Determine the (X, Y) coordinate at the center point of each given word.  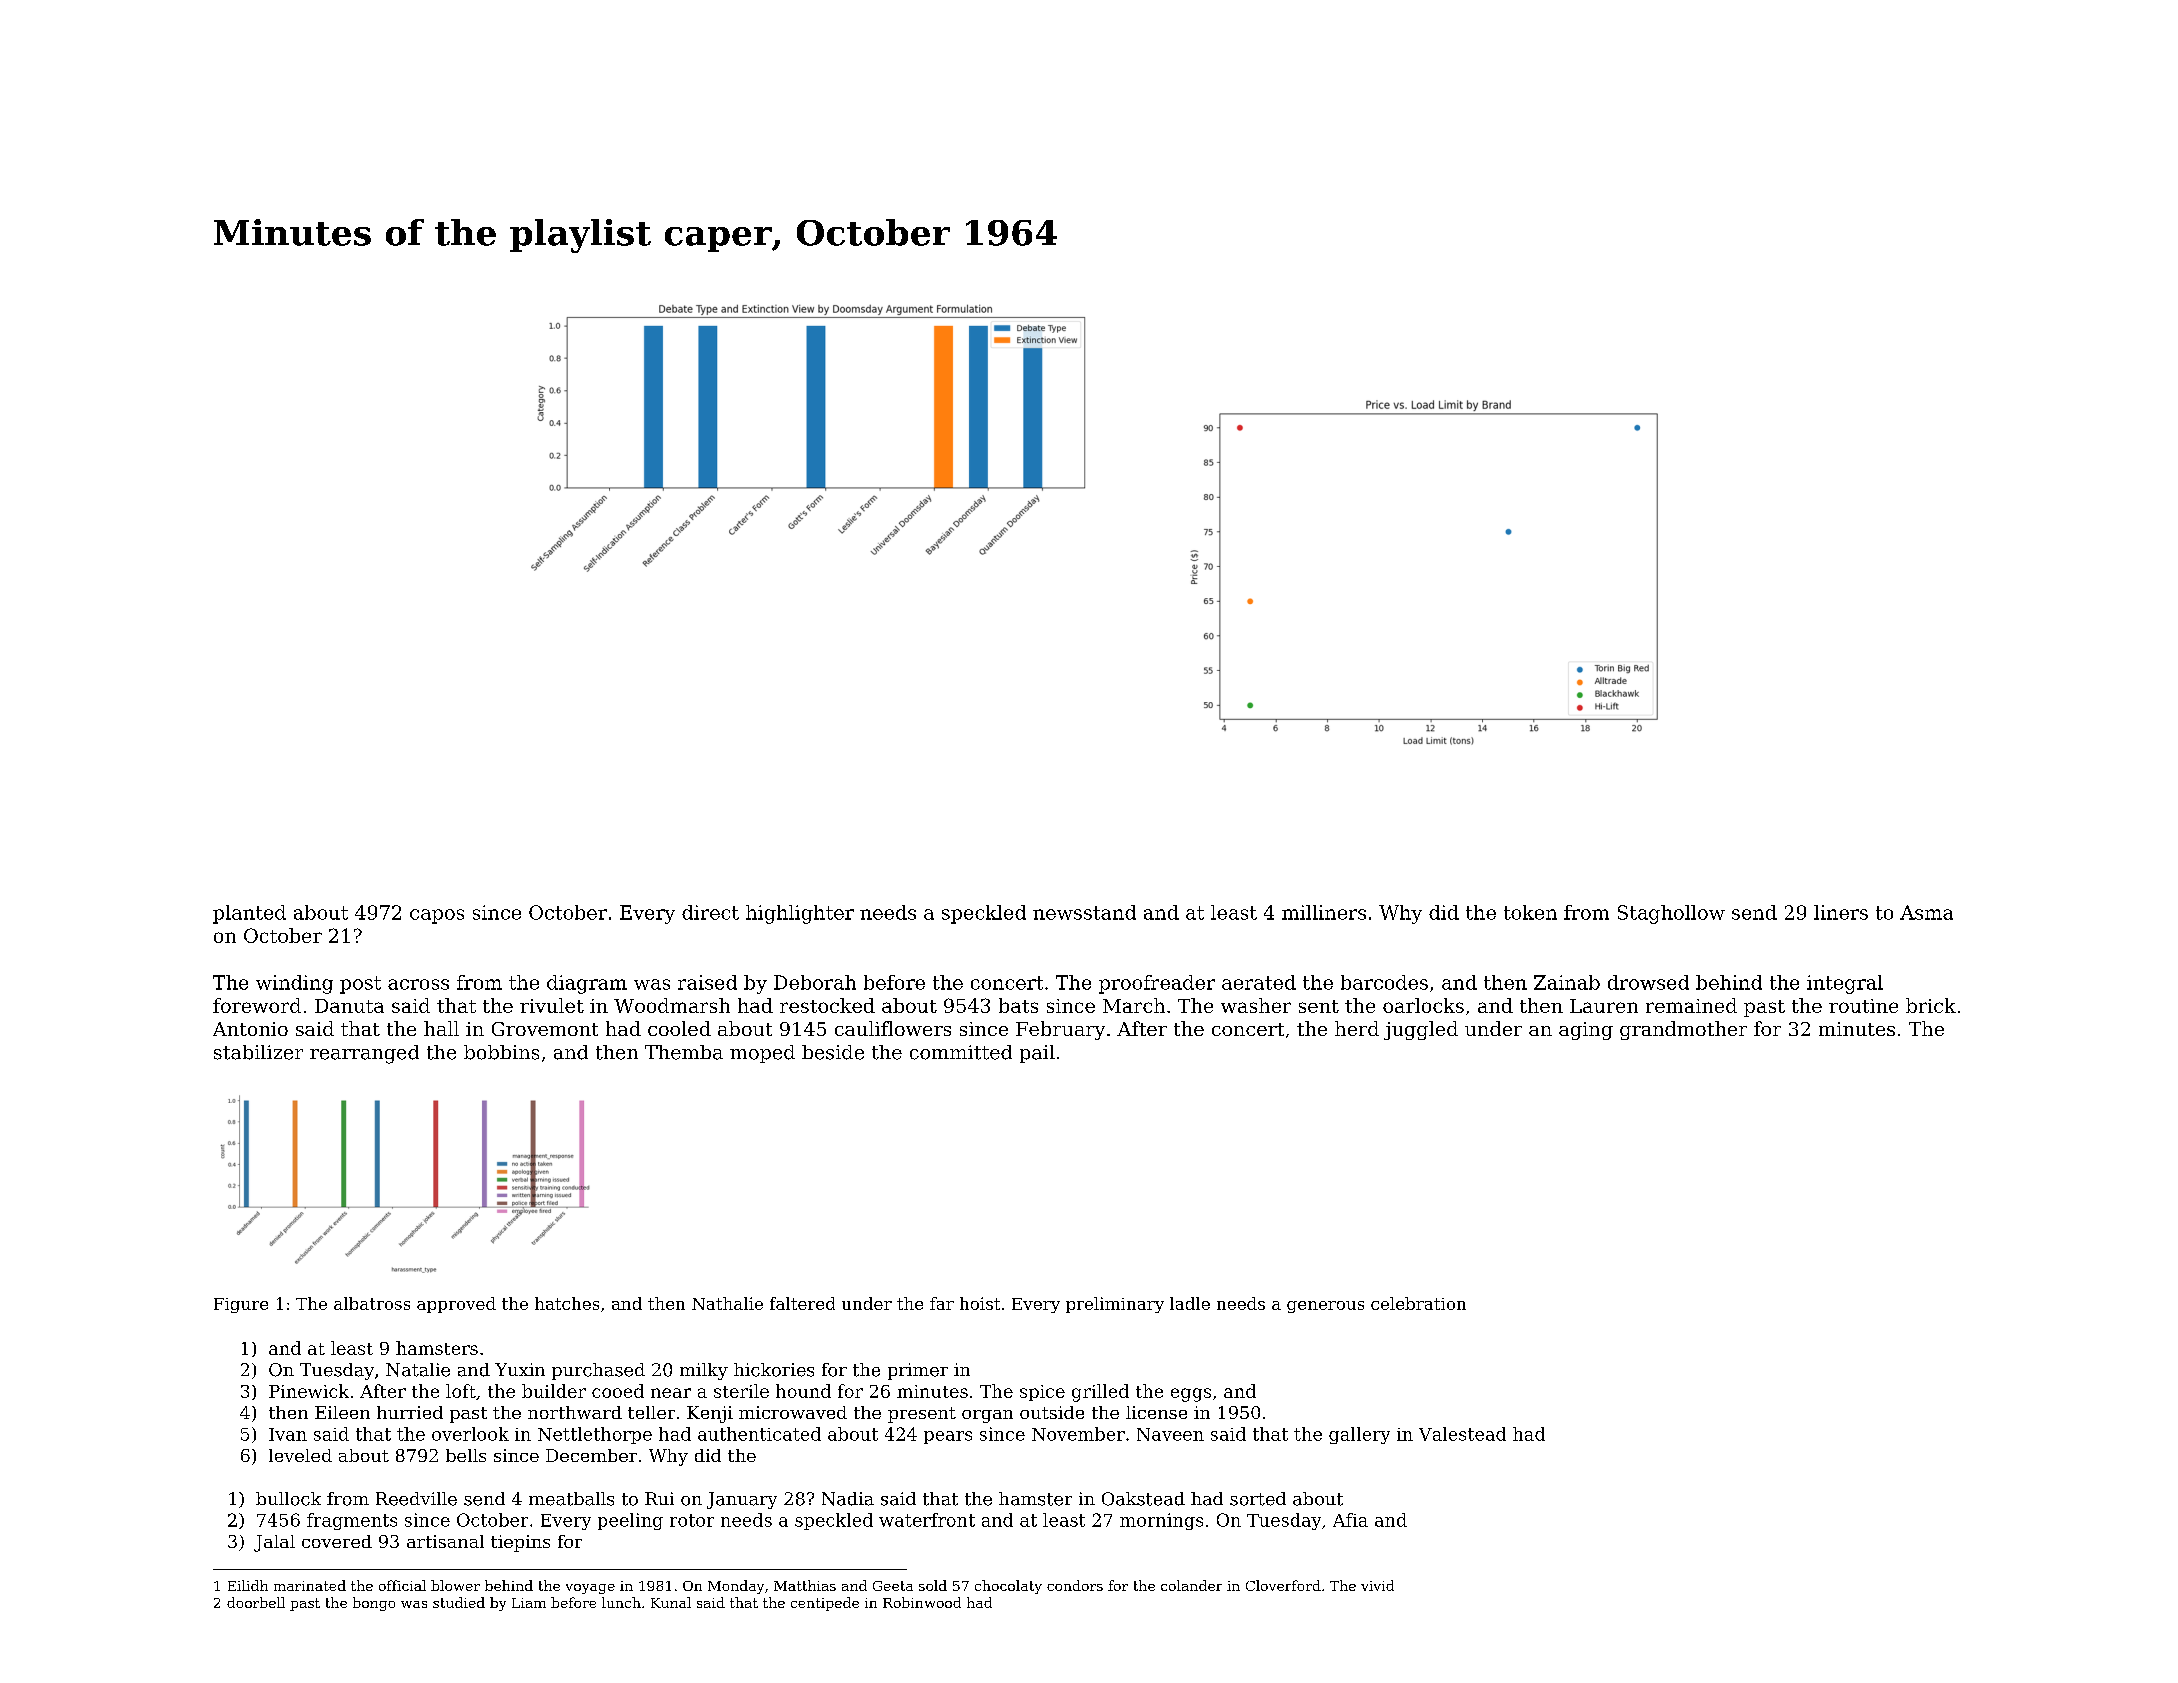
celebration (1418, 1303)
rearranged (364, 1054)
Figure (241, 1305)
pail (1037, 1054)
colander (1191, 1585)
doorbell (256, 1602)
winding (294, 984)
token (1530, 912)
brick (1931, 1005)
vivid (1377, 1585)
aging (1586, 1031)
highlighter (800, 914)
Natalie (418, 1370)
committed (961, 1052)
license (1156, 1412)
